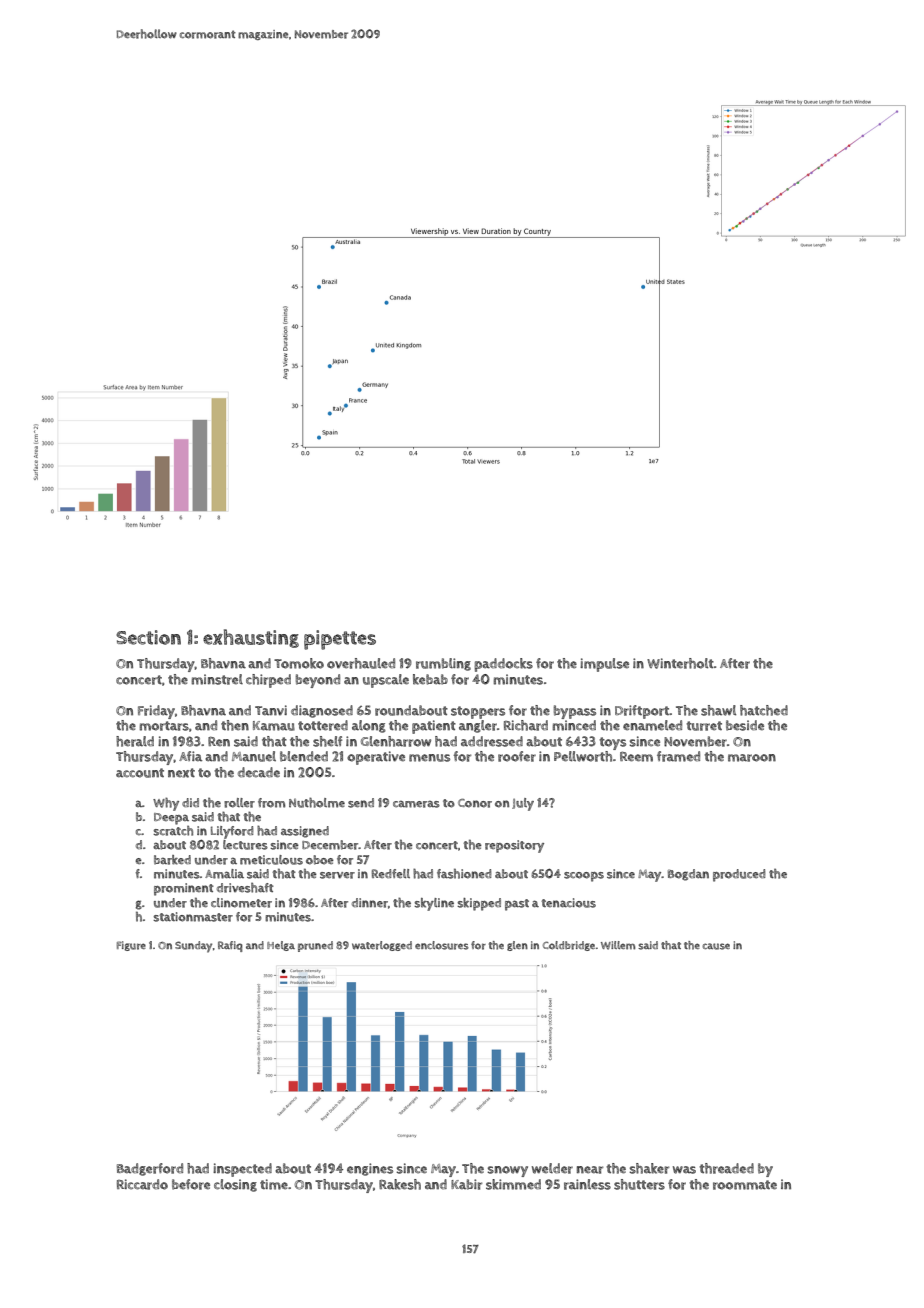 This screenshot has height=1308, width=924. What do you see at coordinates (150, 1169) in the screenshot?
I see `Badgerford` at bounding box center [150, 1169].
